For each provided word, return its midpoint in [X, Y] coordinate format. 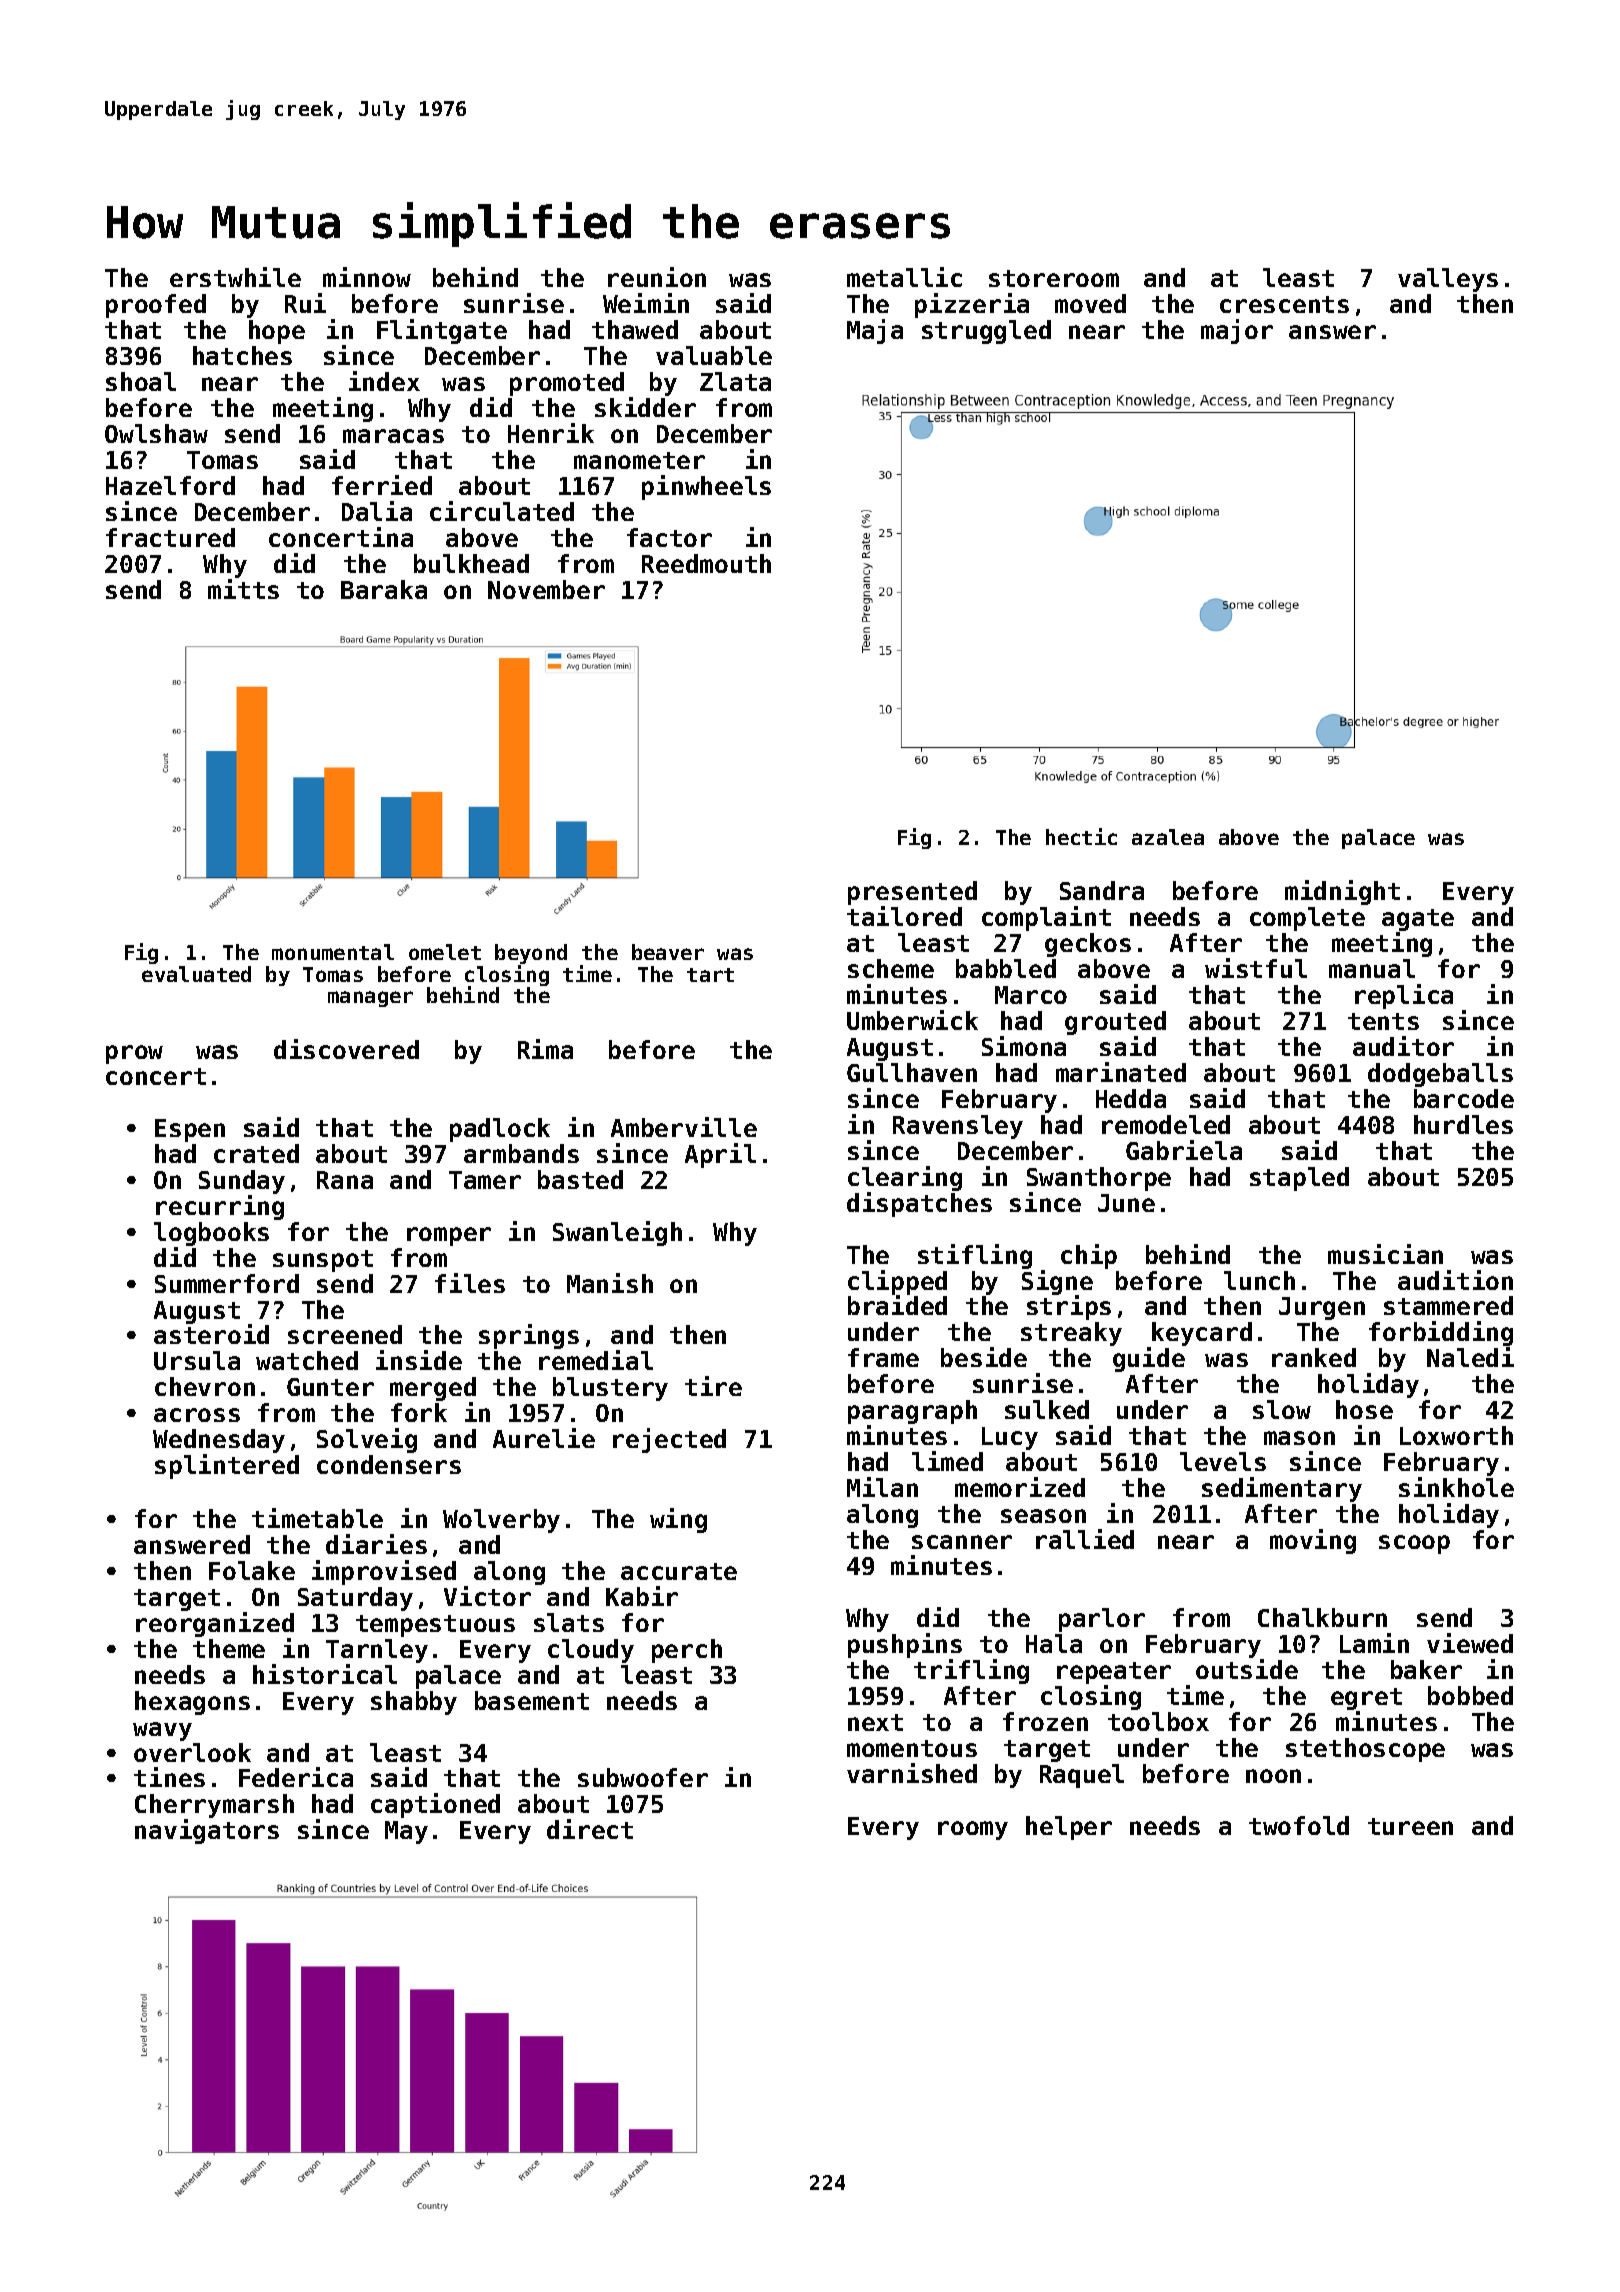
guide [1149, 1360]
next [875, 1722]
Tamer [485, 1180]
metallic [904, 277]
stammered [1448, 1305]
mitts [243, 589]
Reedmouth [706, 563]
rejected [669, 1440]
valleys [1448, 280]
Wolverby [501, 1521]
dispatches [919, 1204]
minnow [367, 277]
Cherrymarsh [214, 1807]
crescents [1284, 304]
